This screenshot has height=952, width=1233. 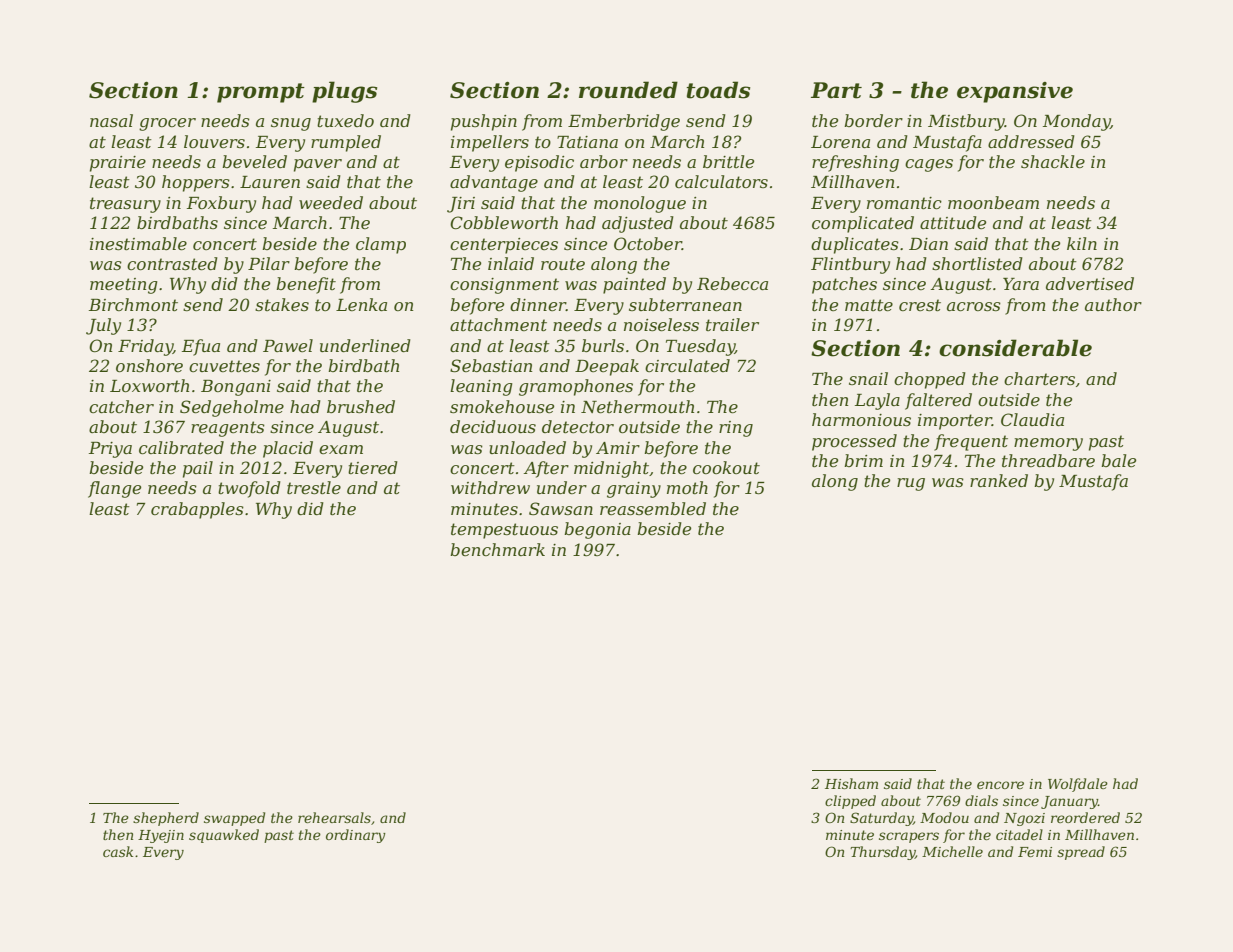 What do you see at coordinates (911, 484) in the screenshot?
I see `rug` at bounding box center [911, 484].
